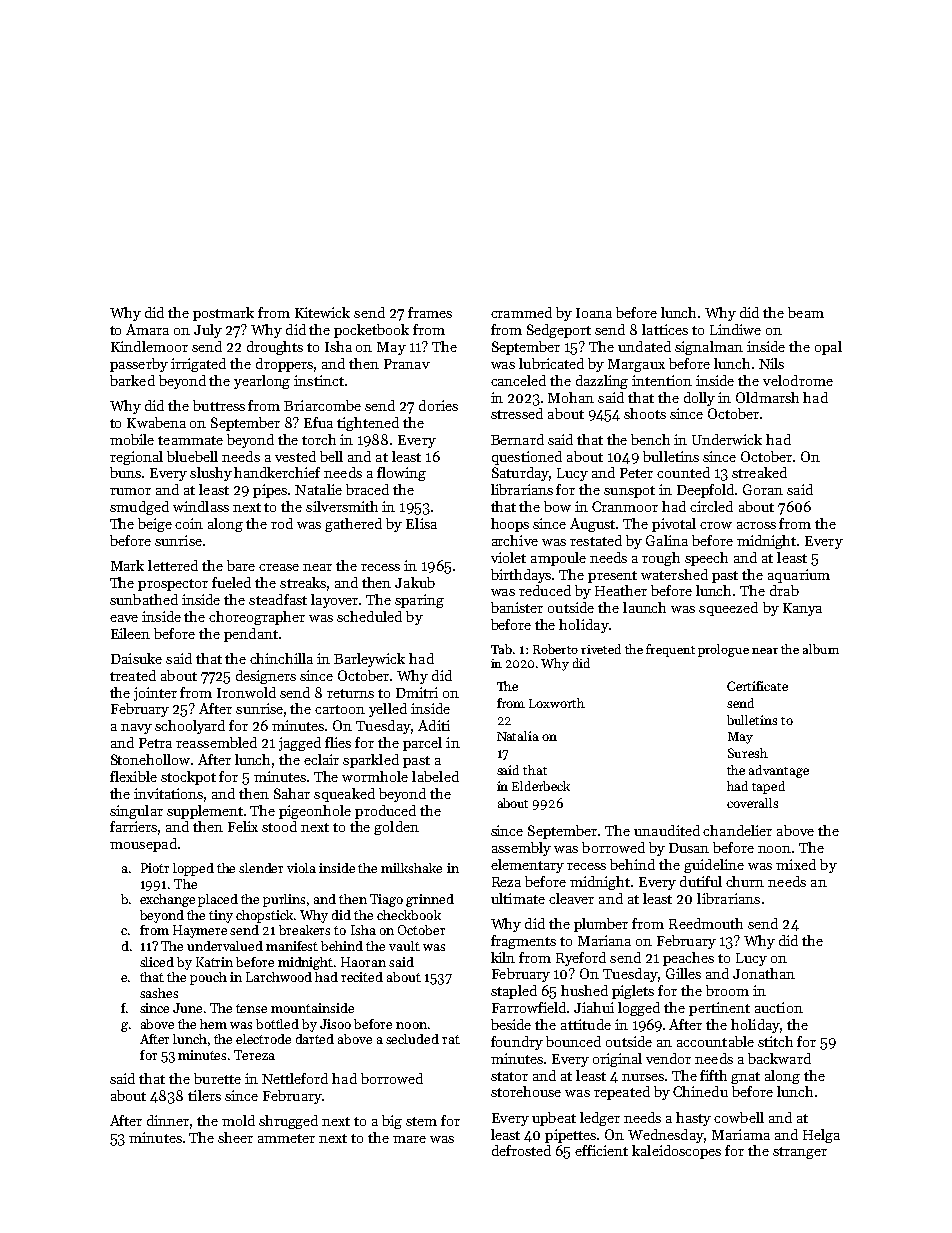 This screenshot has width=952, height=1233. Describe the element at coordinates (147, 329) in the screenshot. I see `Amara` at that location.
